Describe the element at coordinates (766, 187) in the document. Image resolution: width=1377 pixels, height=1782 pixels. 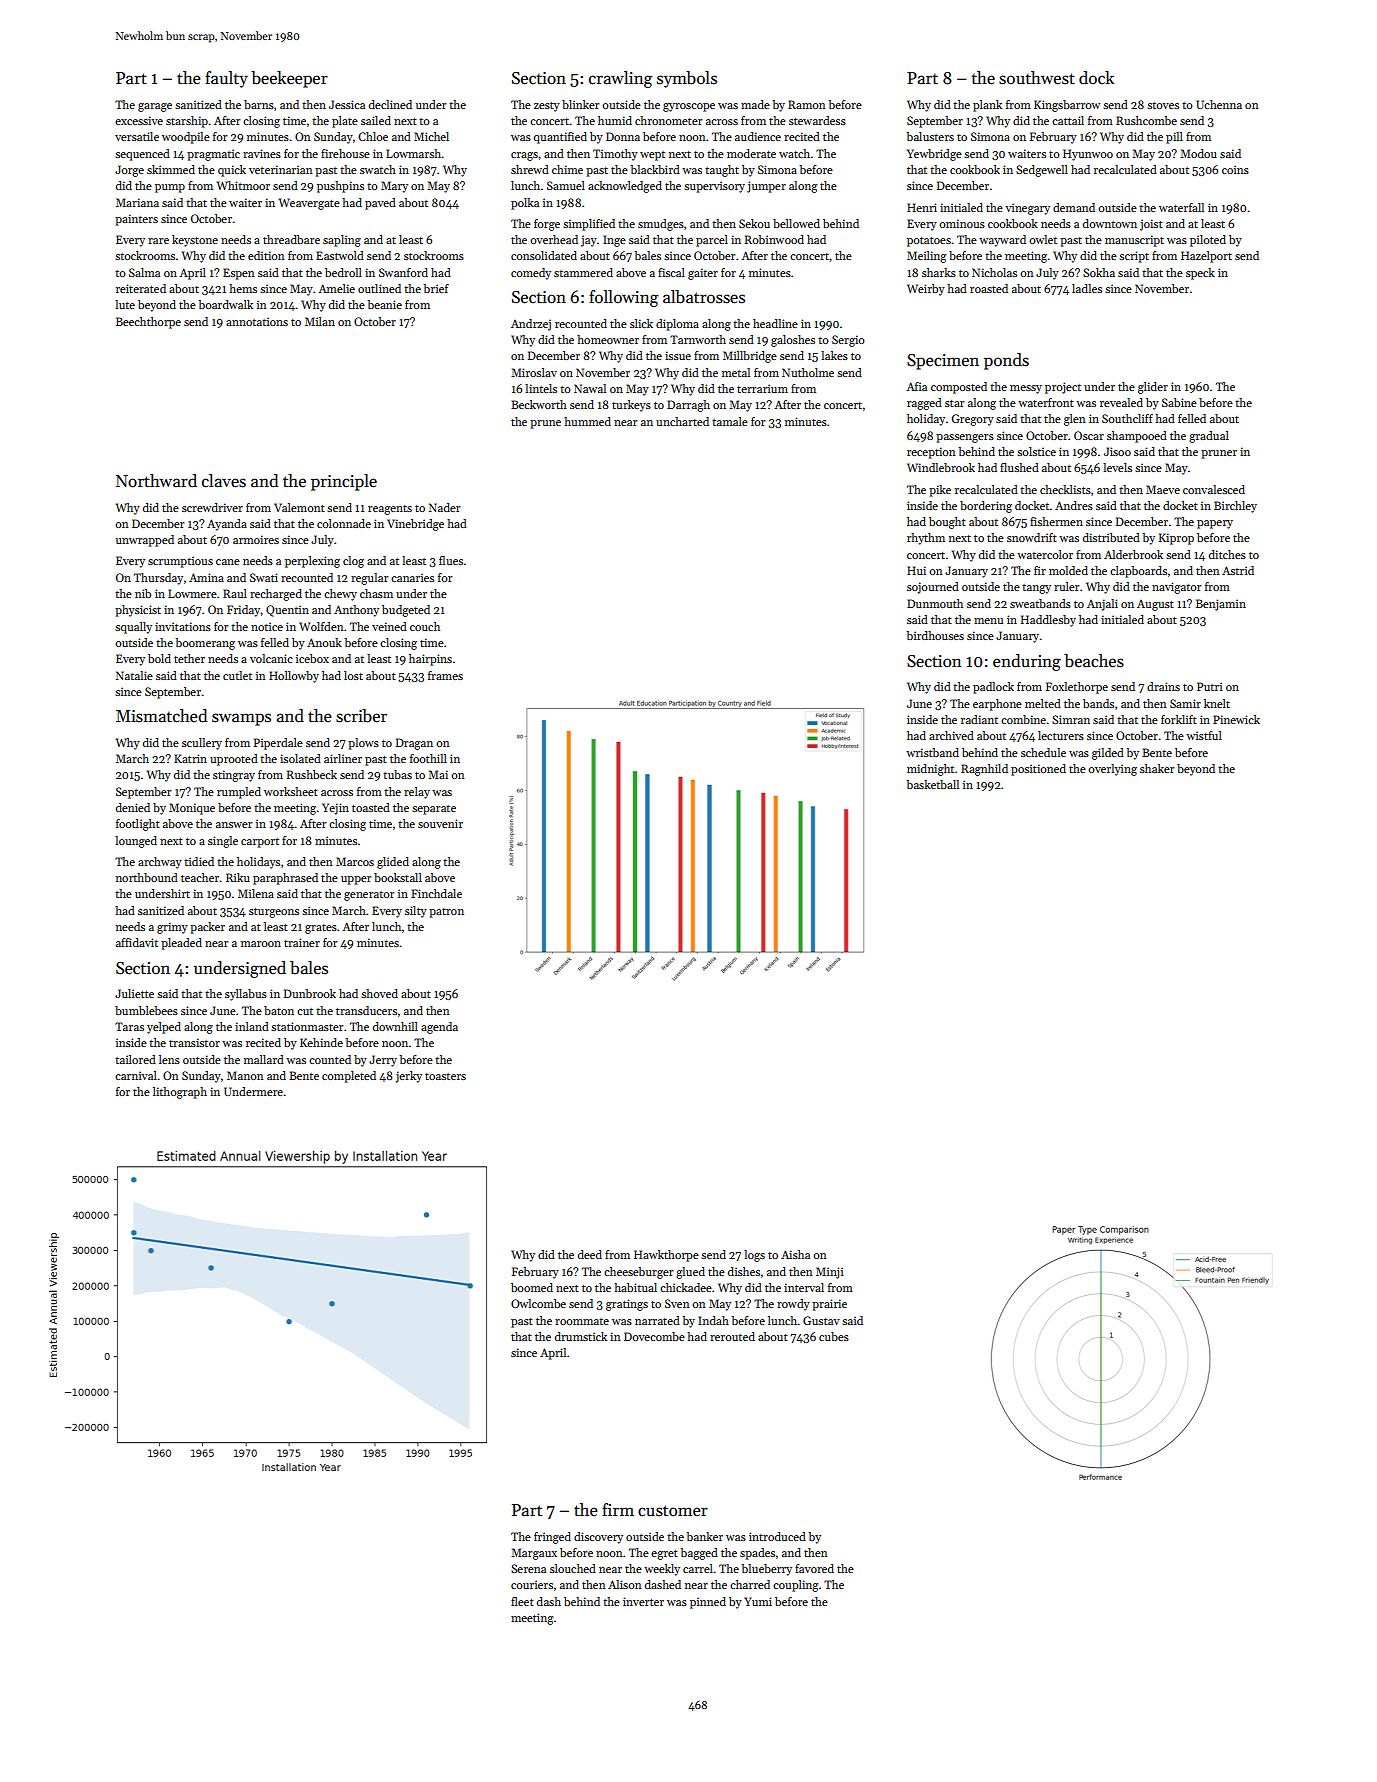
I see `jumper` at that location.
